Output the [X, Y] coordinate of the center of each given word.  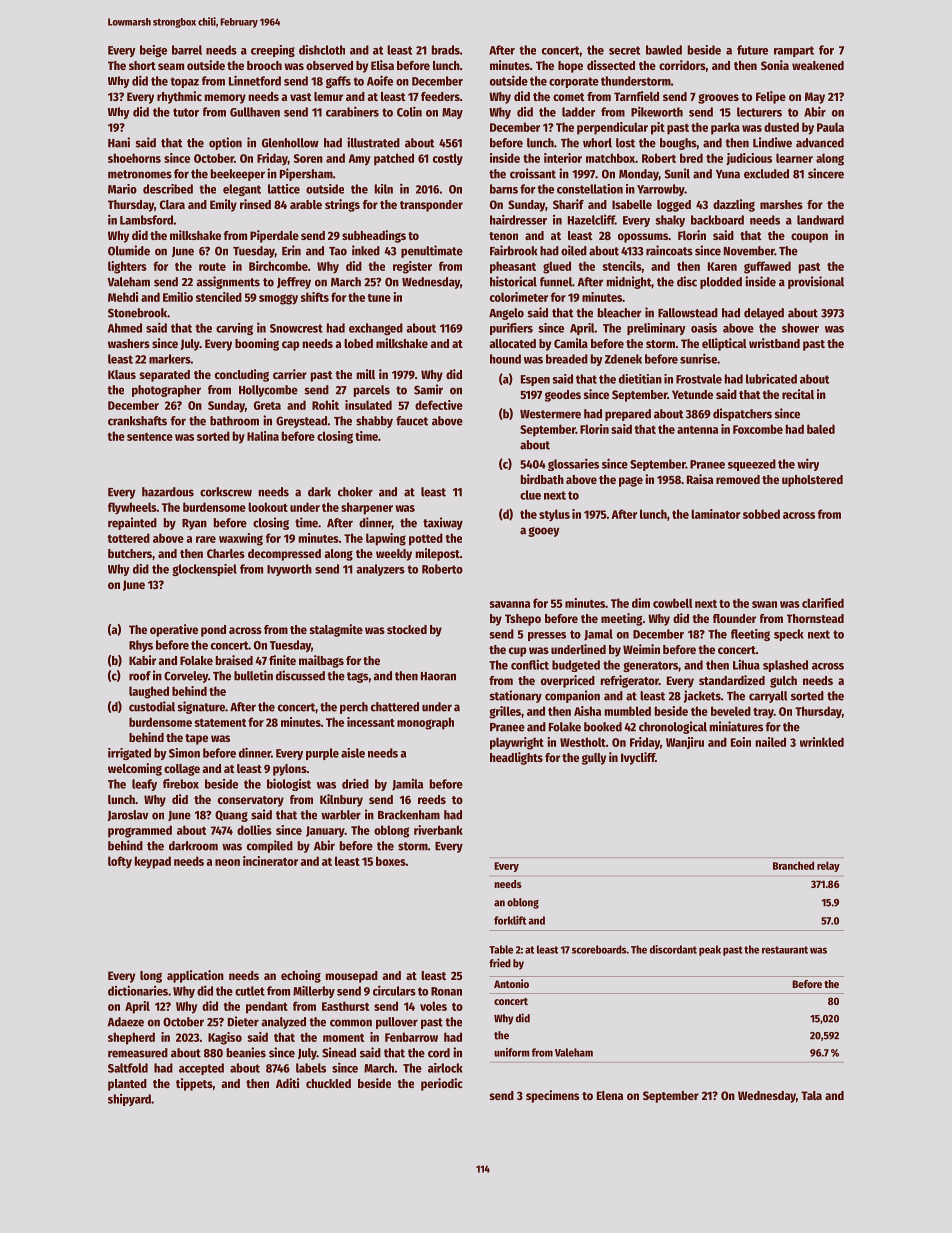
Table [501, 949]
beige [153, 51]
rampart [794, 51]
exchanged [376, 329]
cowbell [673, 603]
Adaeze [125, 1022]
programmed [140, 831]
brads [446, 50]
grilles [505, 712]
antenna [697, 430]
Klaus [122, 374]
